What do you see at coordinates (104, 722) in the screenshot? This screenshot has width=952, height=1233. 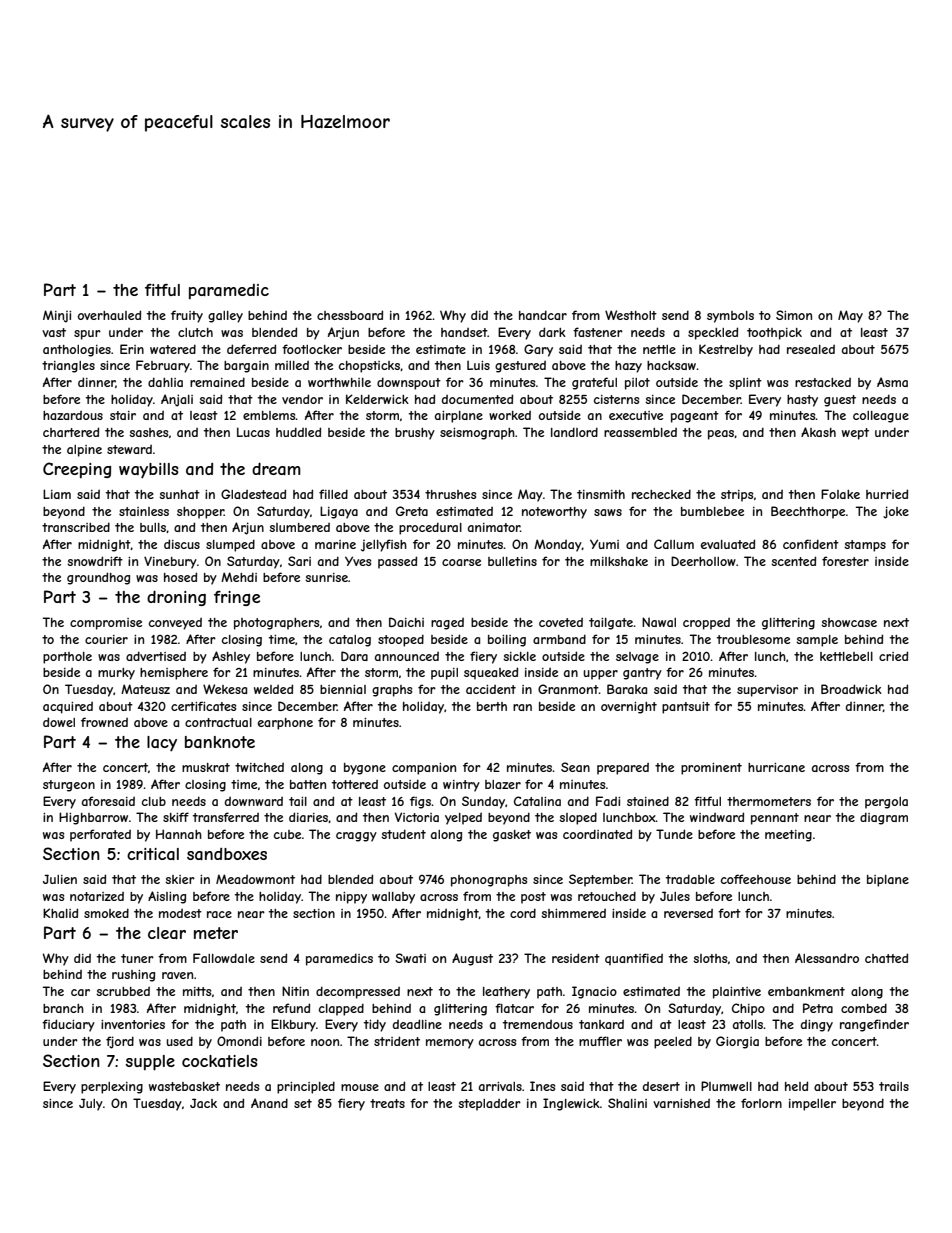 I see `frowned` at bounding box center [104, 722].
